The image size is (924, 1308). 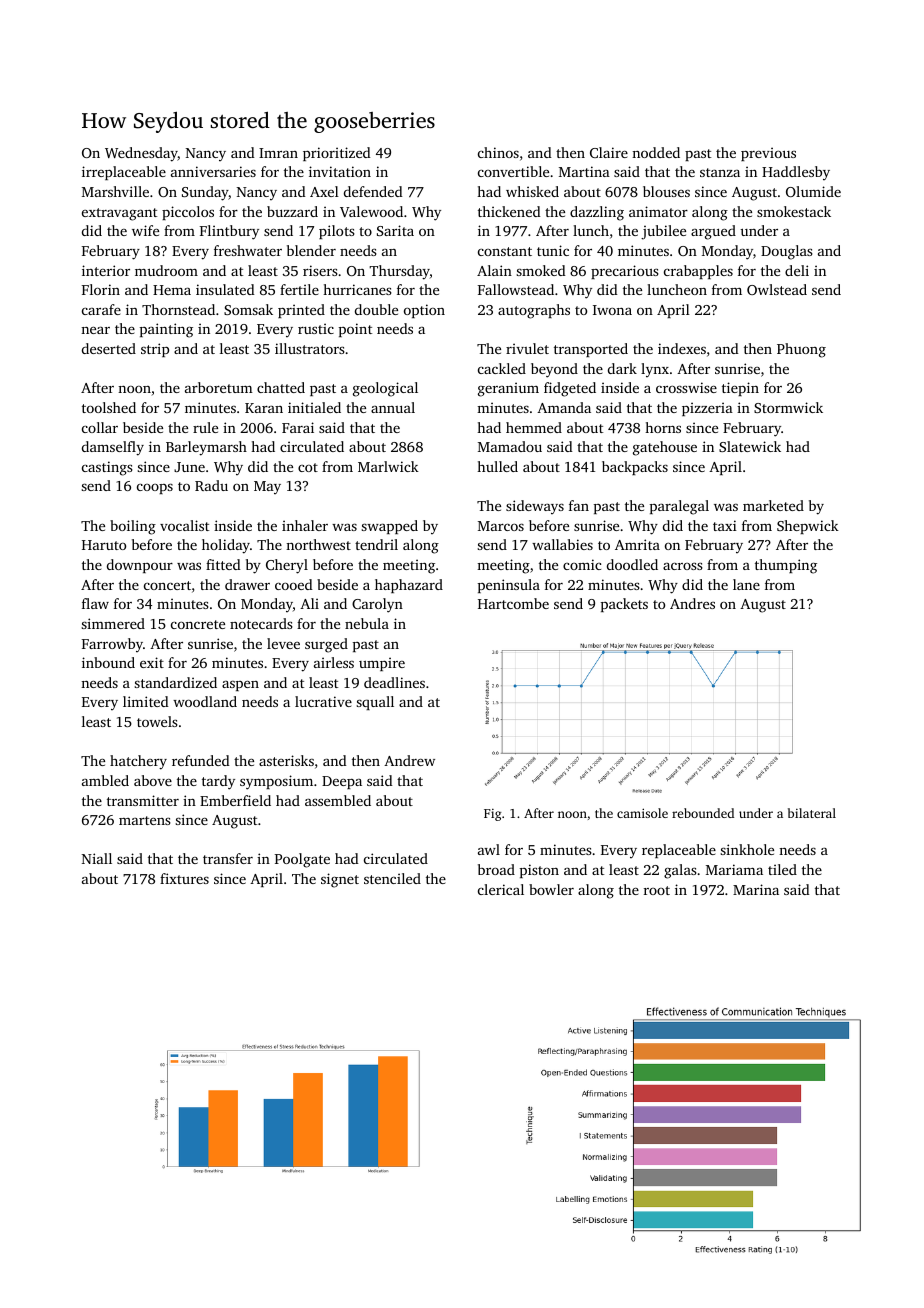 What do you see at coordinates (281, 387) in the screenshot?
I see `chatted` at bounding box center [281, 387].
